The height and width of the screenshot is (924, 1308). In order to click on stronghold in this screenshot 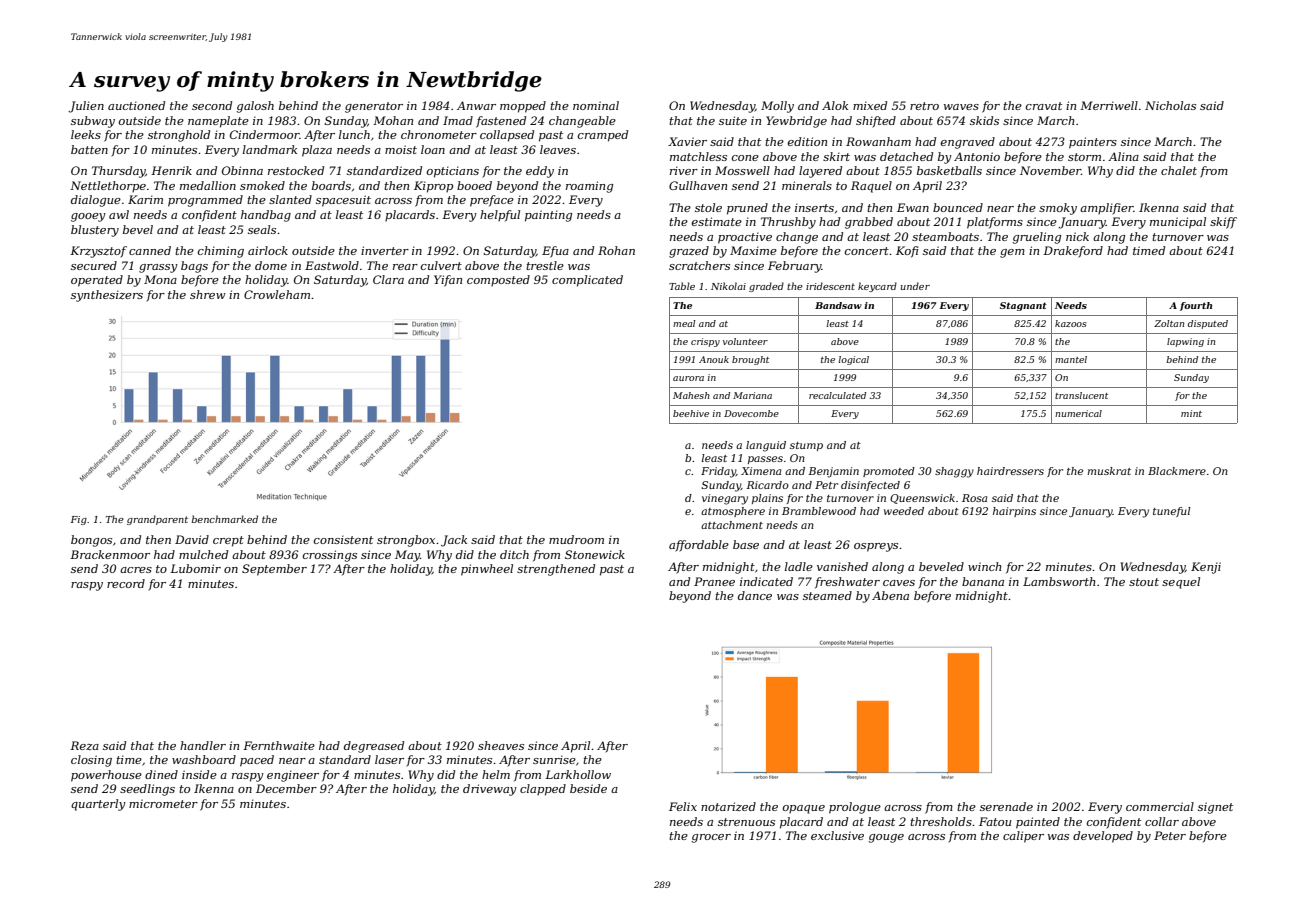, I will do `click(179, 136)`.
